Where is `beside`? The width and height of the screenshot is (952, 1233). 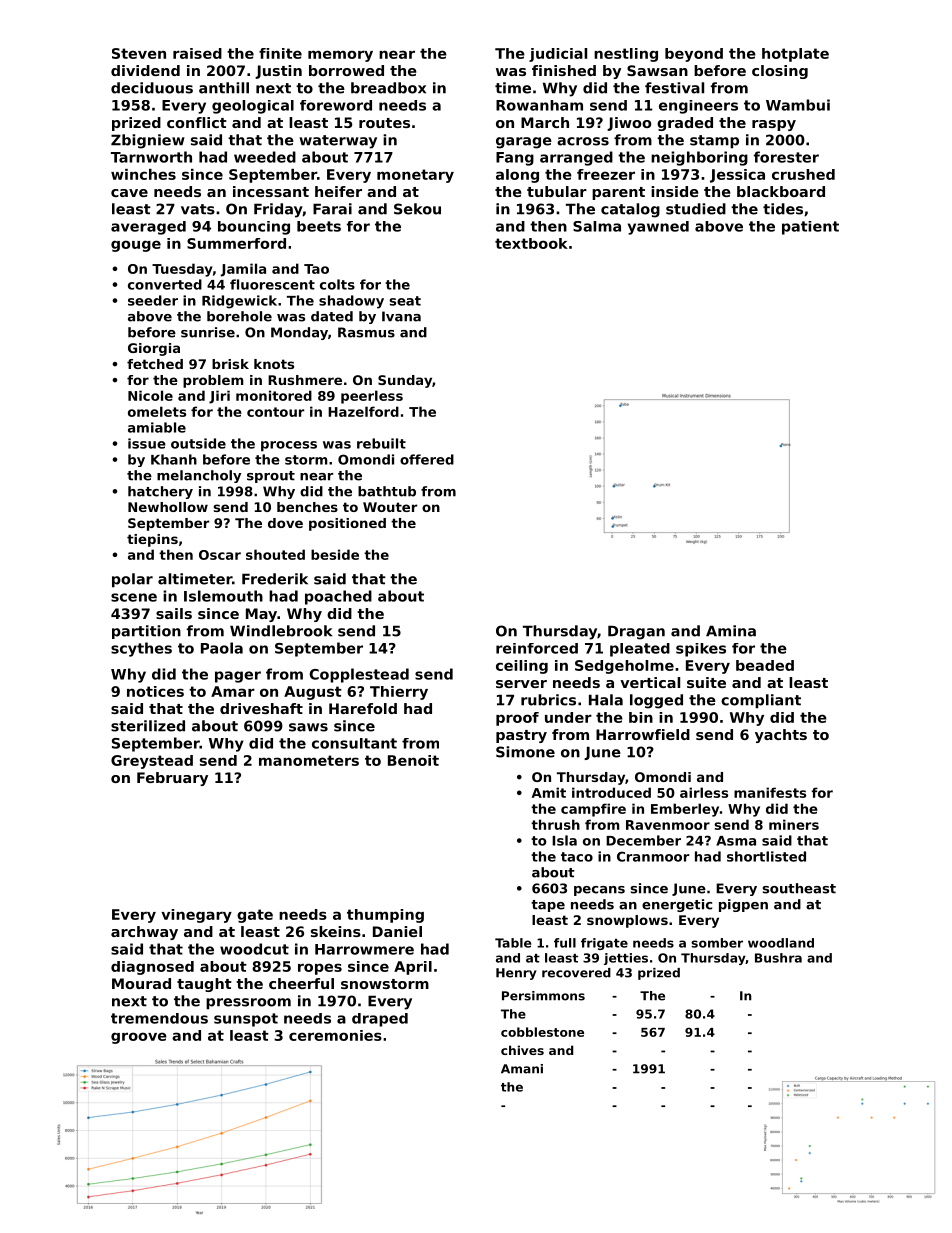
beside is located at coordinates (335, 554).
